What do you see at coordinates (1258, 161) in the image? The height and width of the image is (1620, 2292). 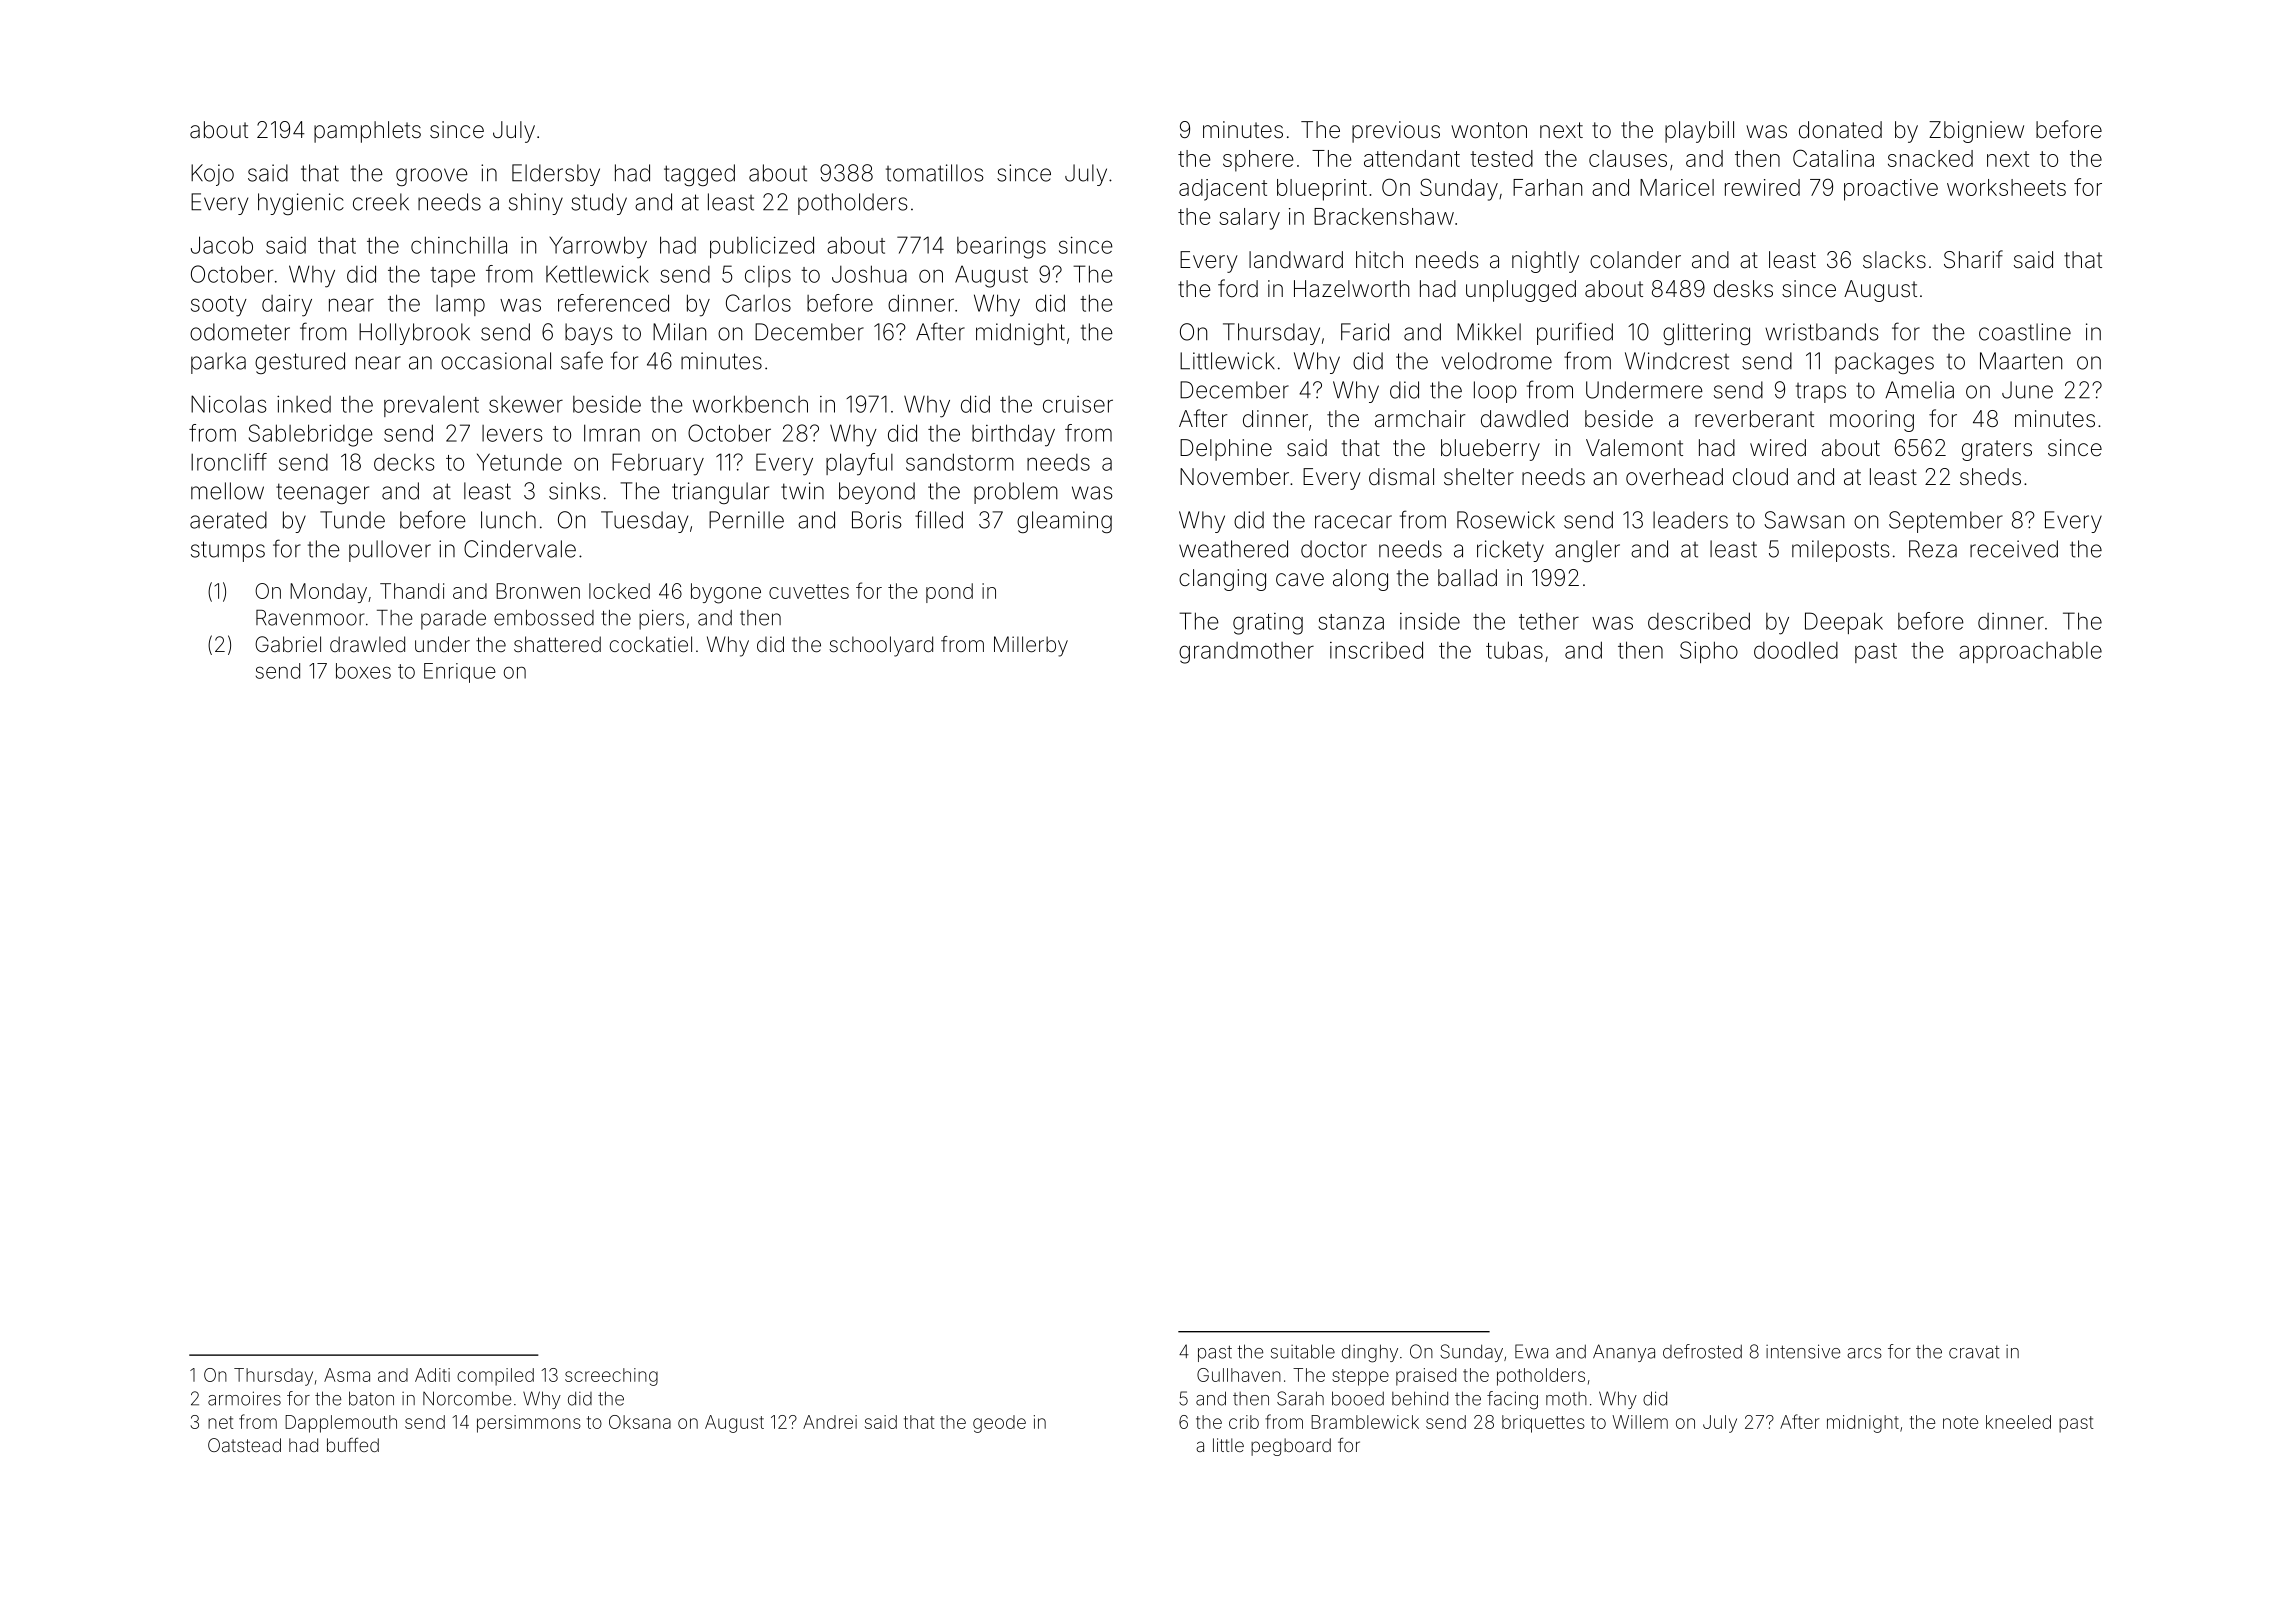 I see `sphere` at bounding box center [1258, 161].
